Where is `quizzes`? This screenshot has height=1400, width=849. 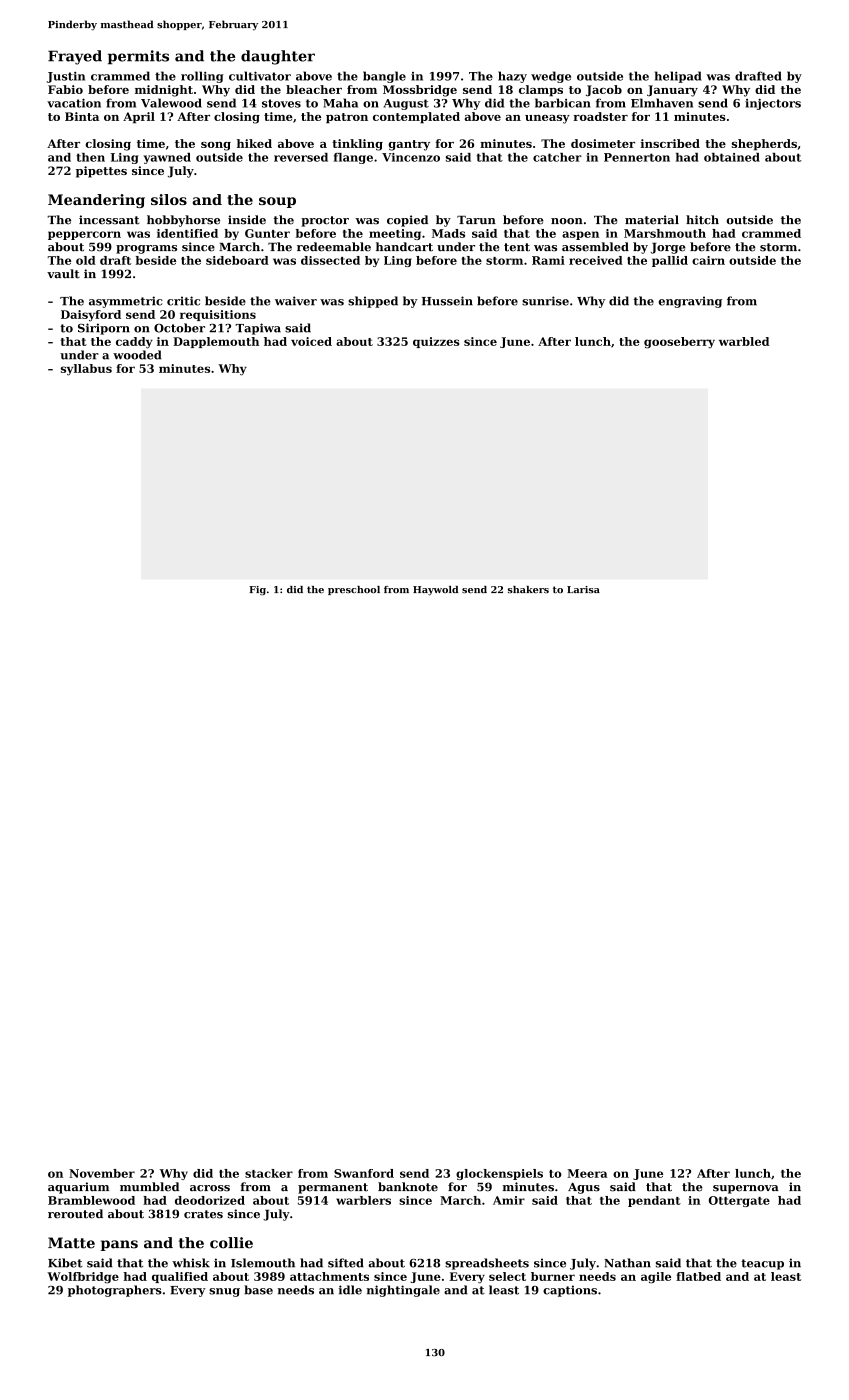 quizzes is located at coordinates (436, 342).
